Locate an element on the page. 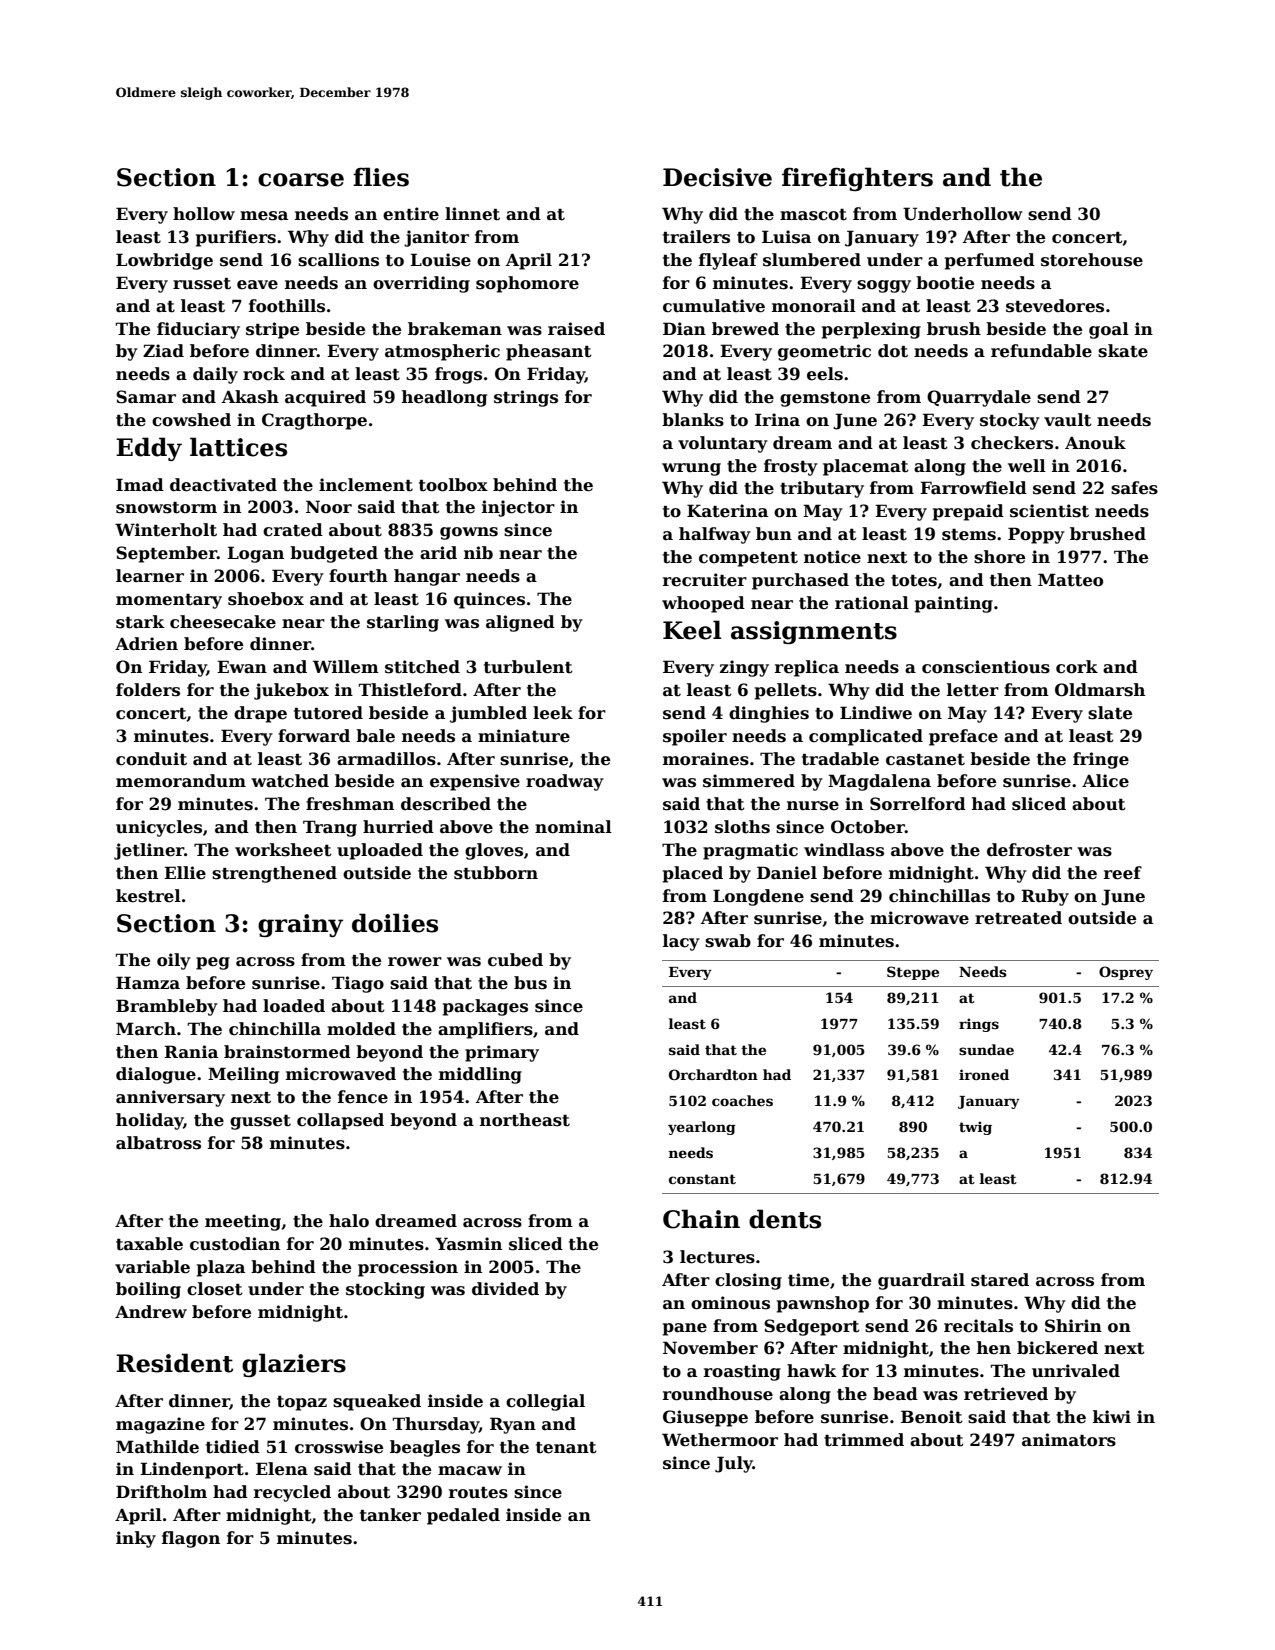 The image size is (1275, 1650). Chain is located at coordinates (701, 1219).
